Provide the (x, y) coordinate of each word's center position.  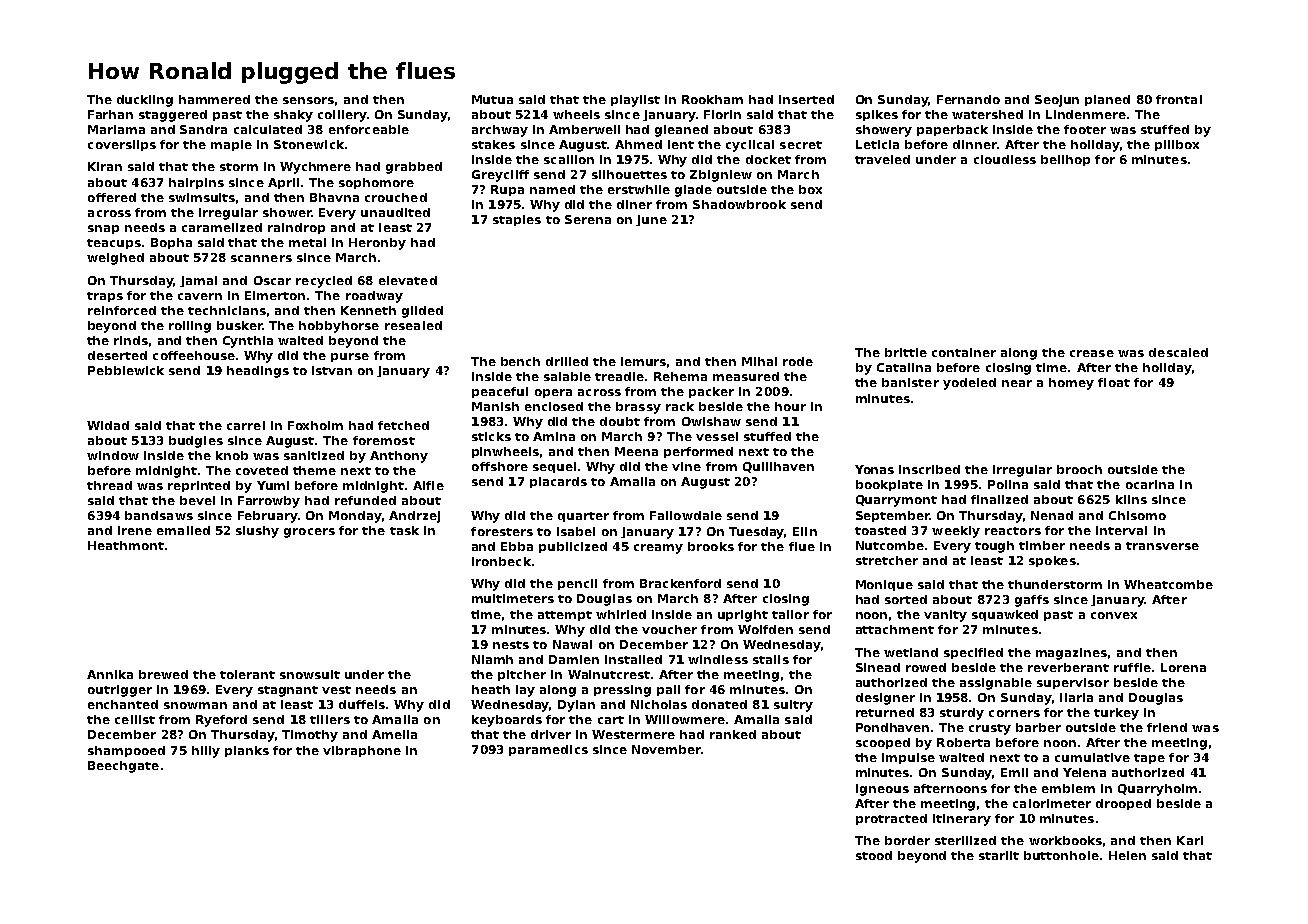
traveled (882, 159)
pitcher (522, 675)
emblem (1068, 788)
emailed (183, 530)
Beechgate (123, 767)
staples (517, 220)
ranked (733, 734)
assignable (996, 684)
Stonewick (309, 144)
